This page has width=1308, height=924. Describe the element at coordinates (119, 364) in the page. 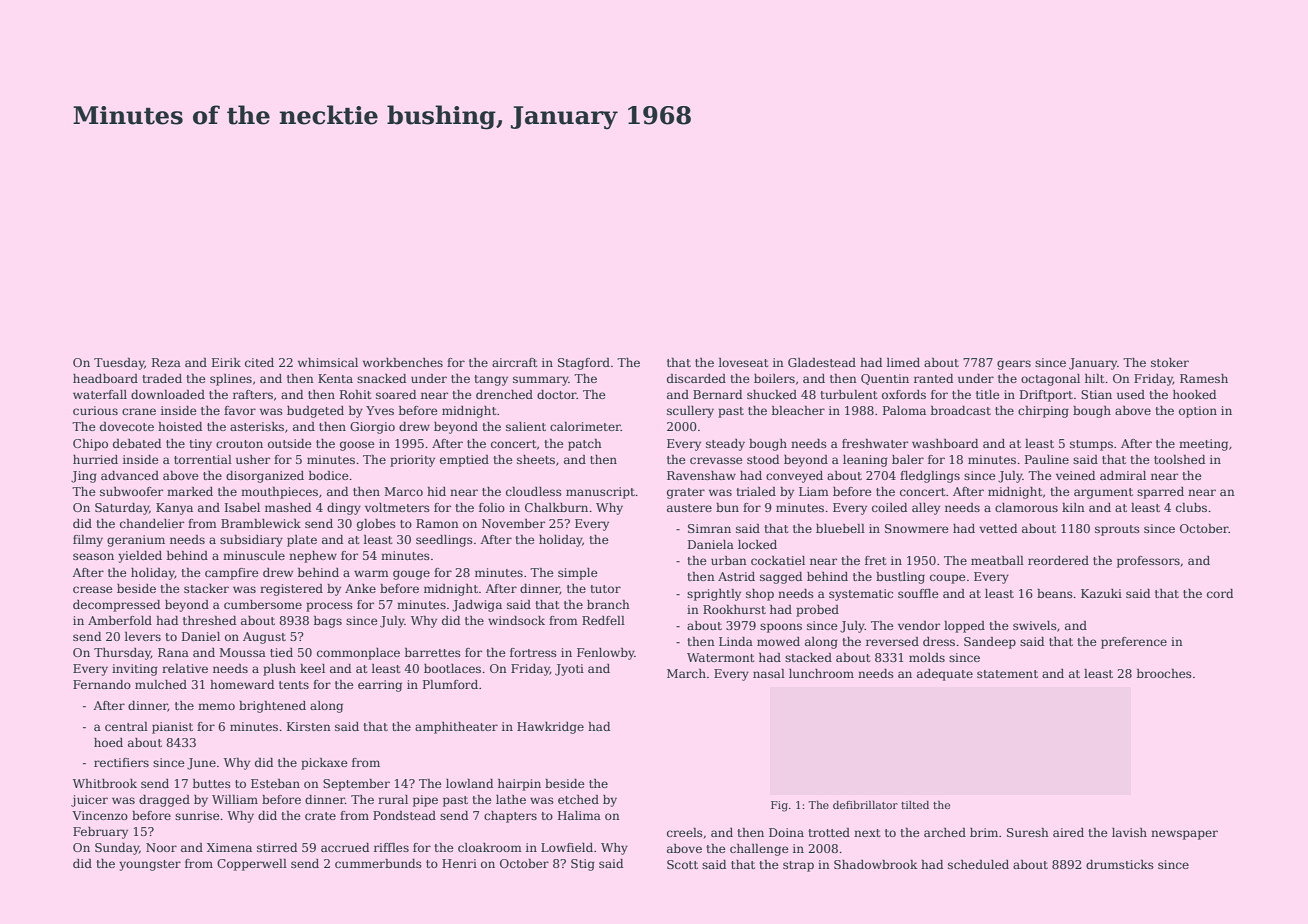

I see `Tuesday` at that location.
